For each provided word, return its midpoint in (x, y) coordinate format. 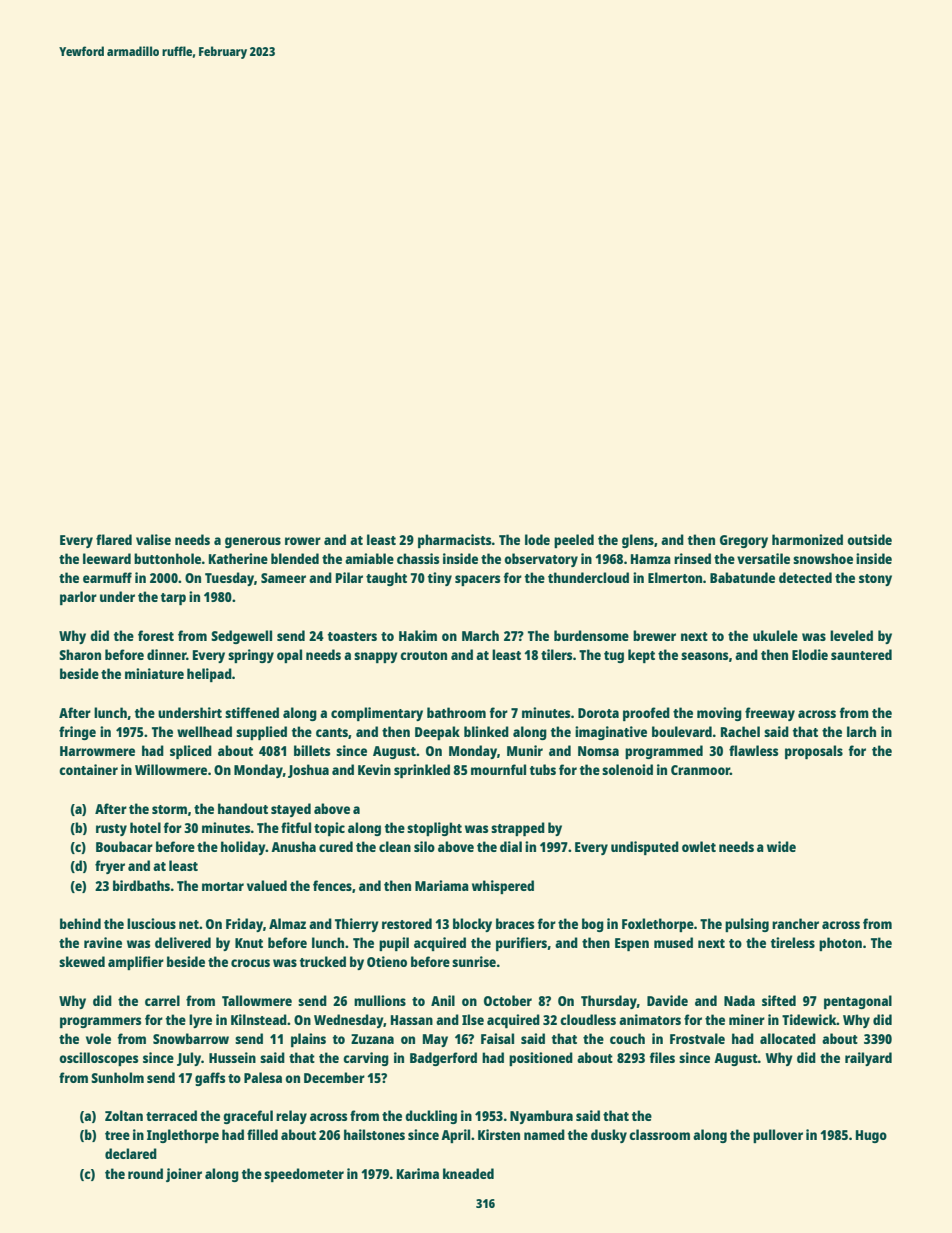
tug (614, 657)
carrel (162, 1000)
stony (875, 580)
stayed (291, 810)
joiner (184, 1175)
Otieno (387, 961)
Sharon (80, 654)
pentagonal (858, 1002)
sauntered (861, 654)
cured (336, 846)
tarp (173, 599)
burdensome (591, 635)
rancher (795, 923)
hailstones (374, 1134)
